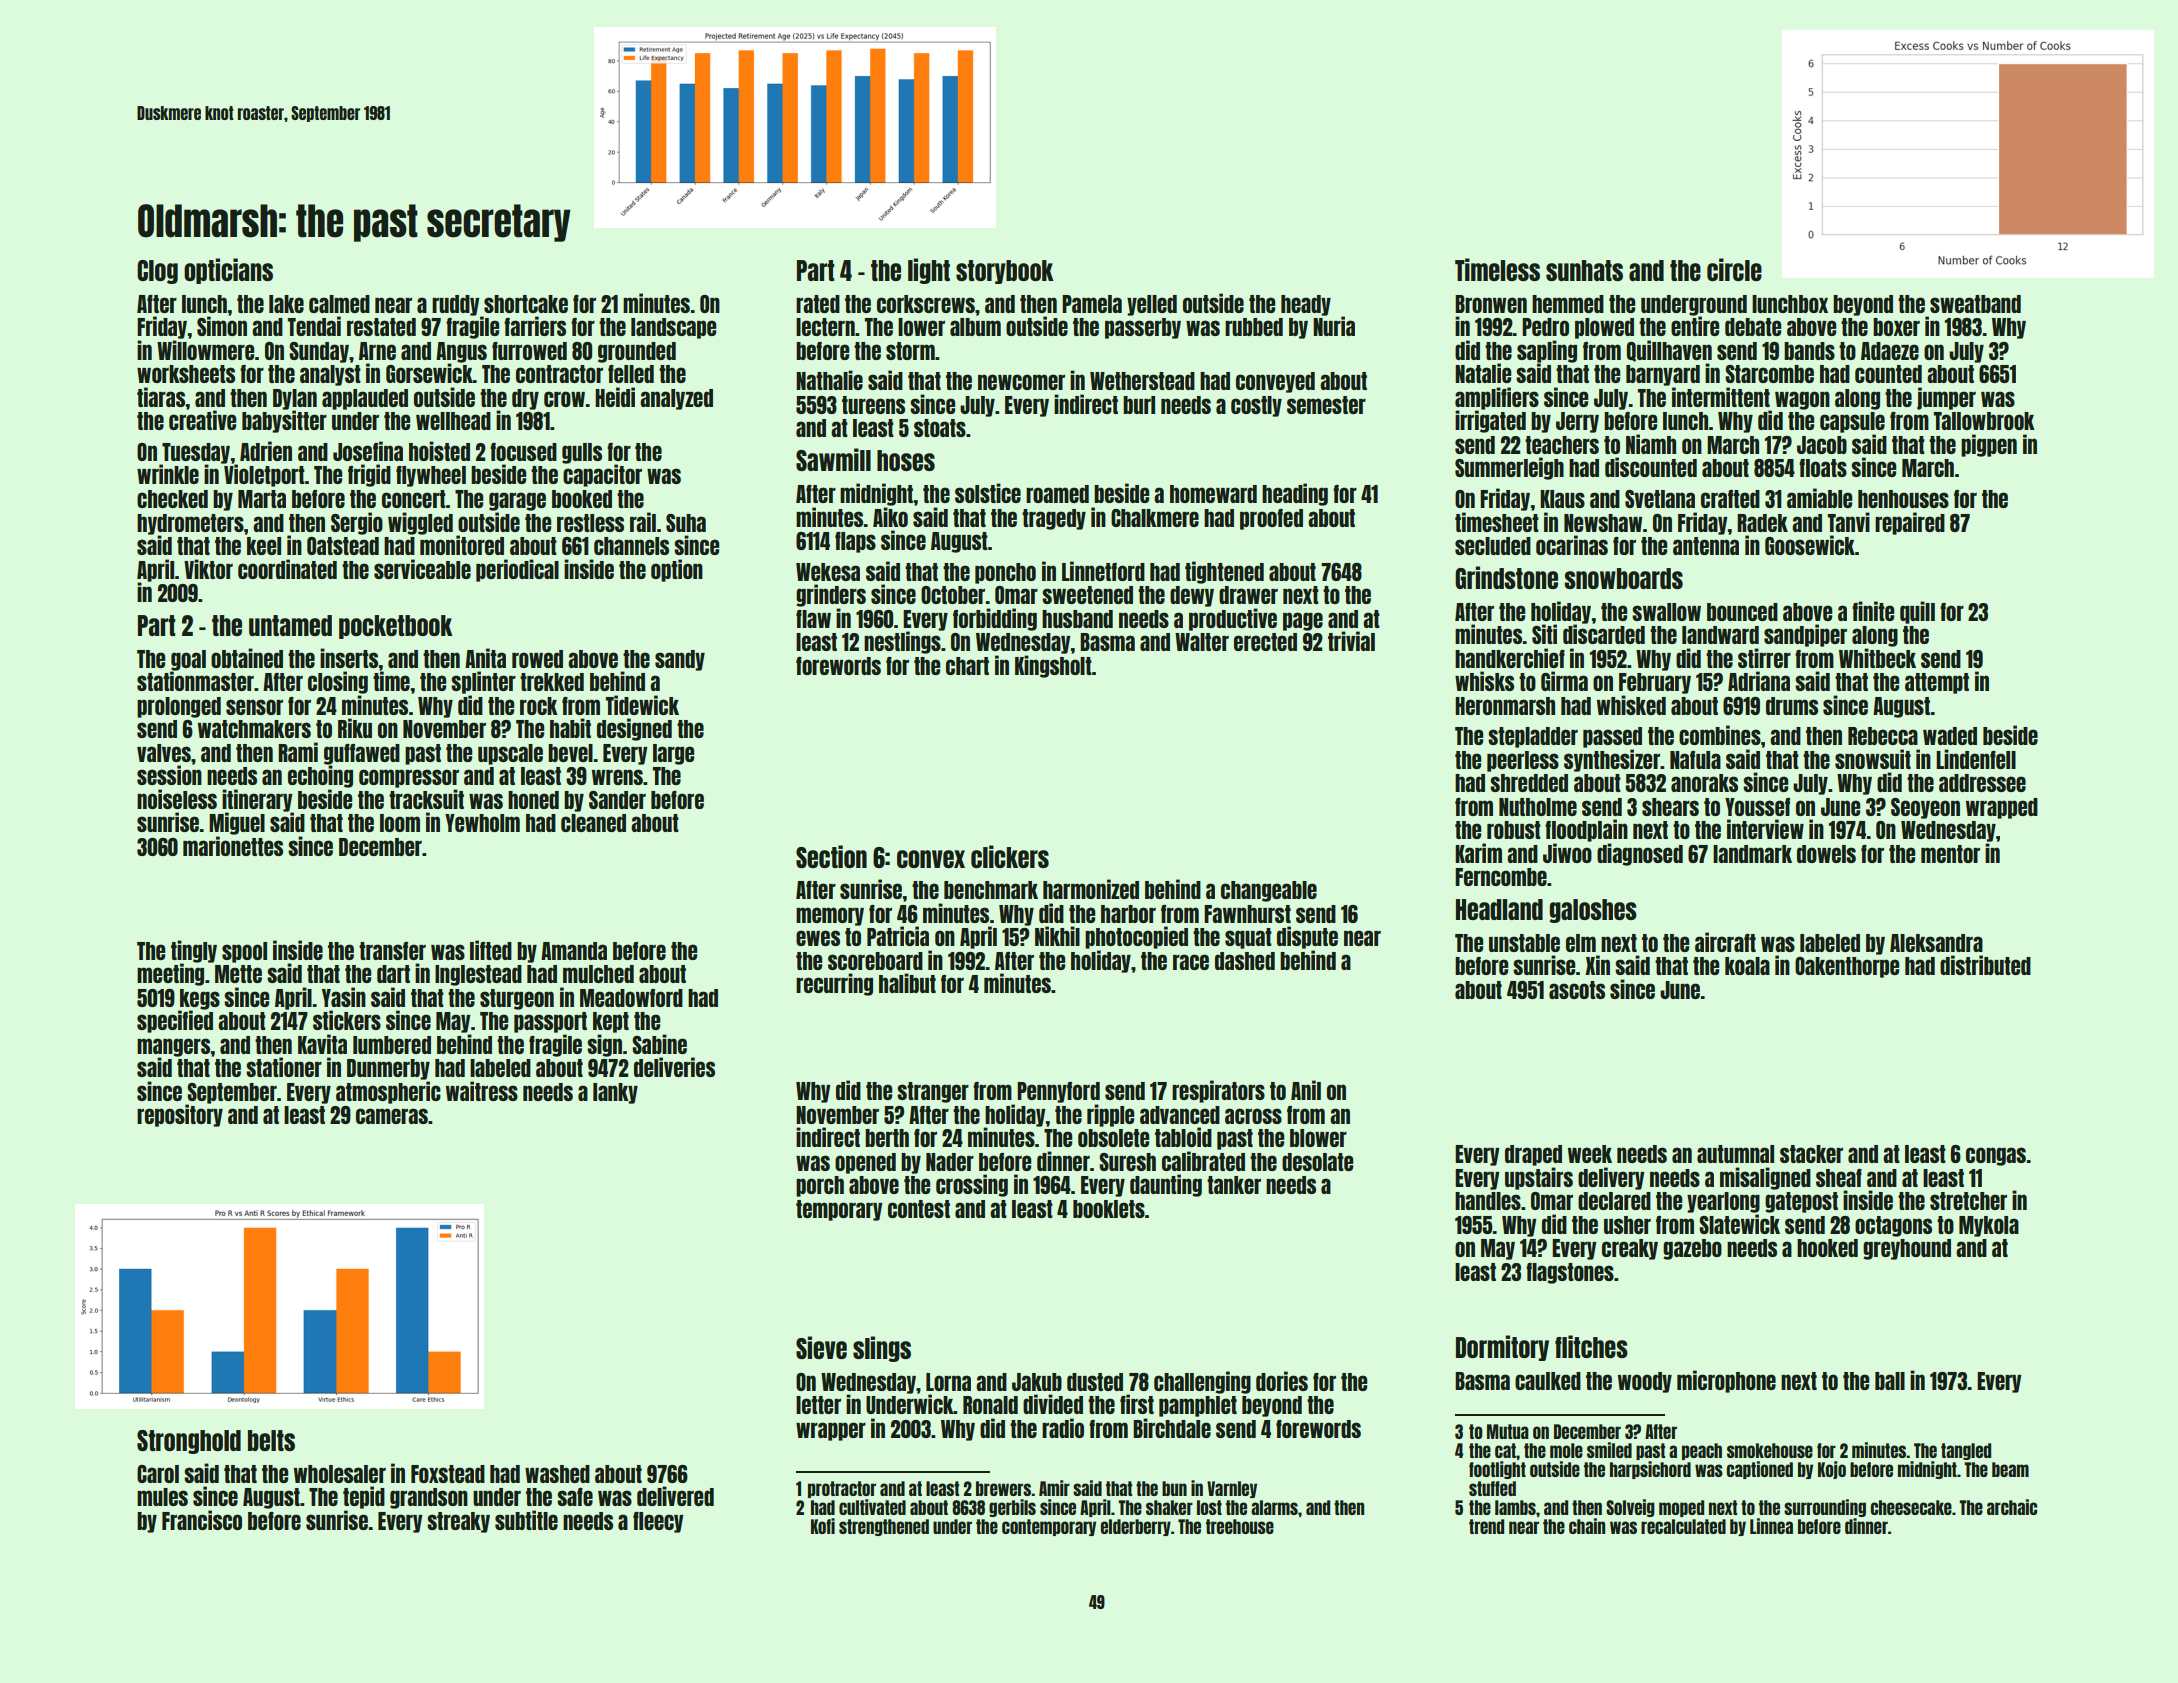 Image resolution: width=2178 pixels, height=1683 pixels. What do you see at coordinates (1005, 272) in the screenshot?
I see `storybook` at bounding box center [1005, 272].
